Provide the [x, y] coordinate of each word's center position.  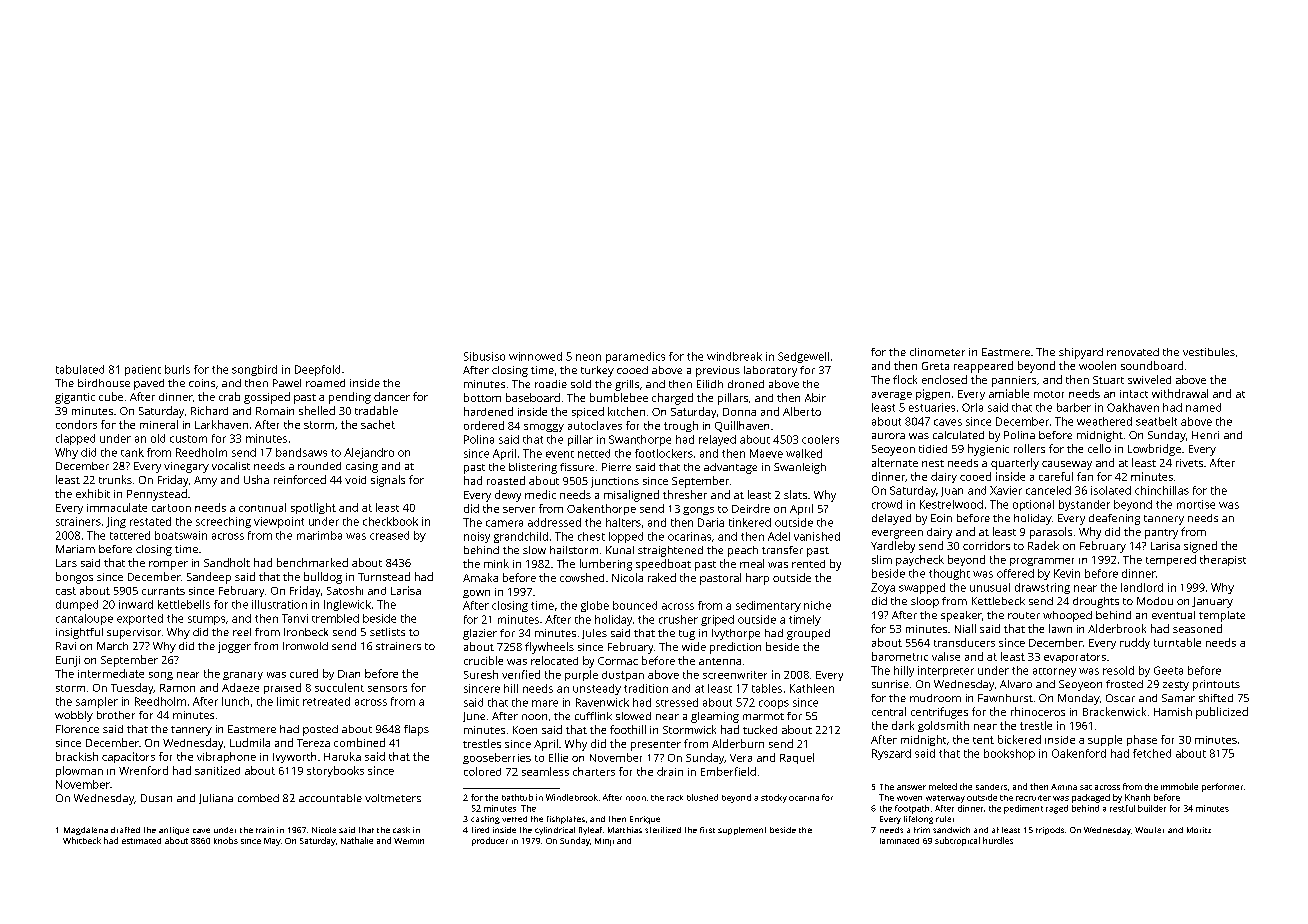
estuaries [932, 407]
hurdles [998, 840]
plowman [79, 771]
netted [594, 453]
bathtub [517, 797]
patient [143, 370]
